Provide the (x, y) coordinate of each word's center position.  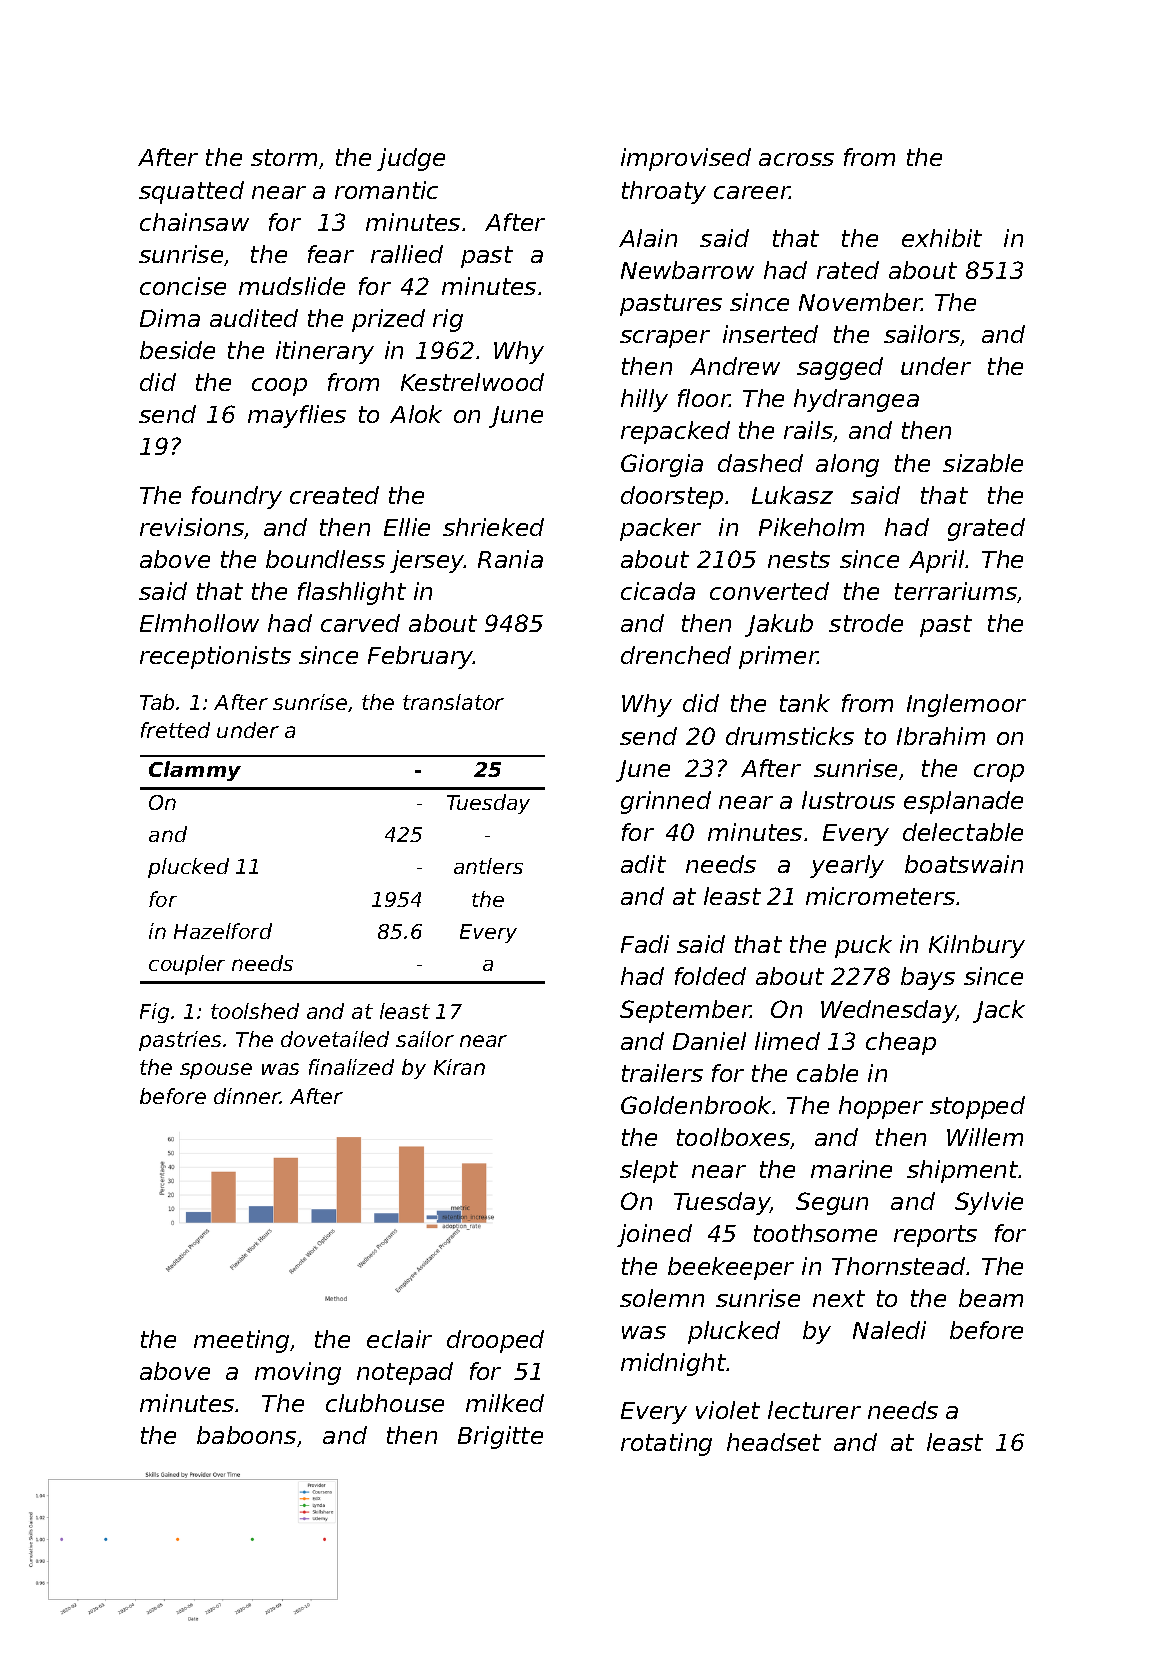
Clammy (195, 771)
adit (643, 864)
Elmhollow (199, 623)
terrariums (956, 592)
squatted (191, 192)
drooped (495, 1341)
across (796, 159)
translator (453, 702)
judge (411, 159)
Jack (999, 1011)
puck (863, 946)
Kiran (459, 1067)
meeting (241, 1341)
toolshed (255, 1011)
